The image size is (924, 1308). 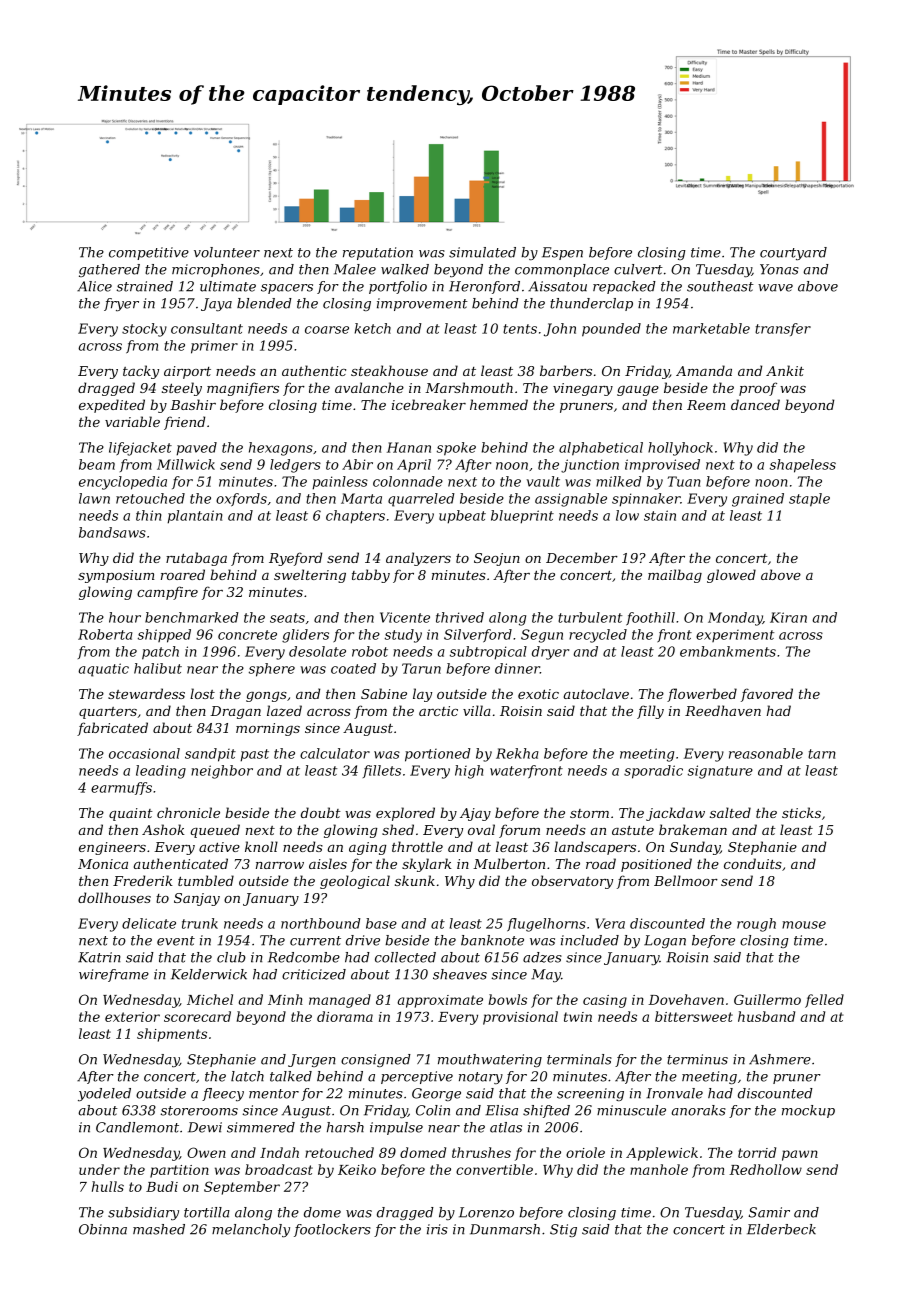 I want to click on Marta, so click(x=361, y=498).
